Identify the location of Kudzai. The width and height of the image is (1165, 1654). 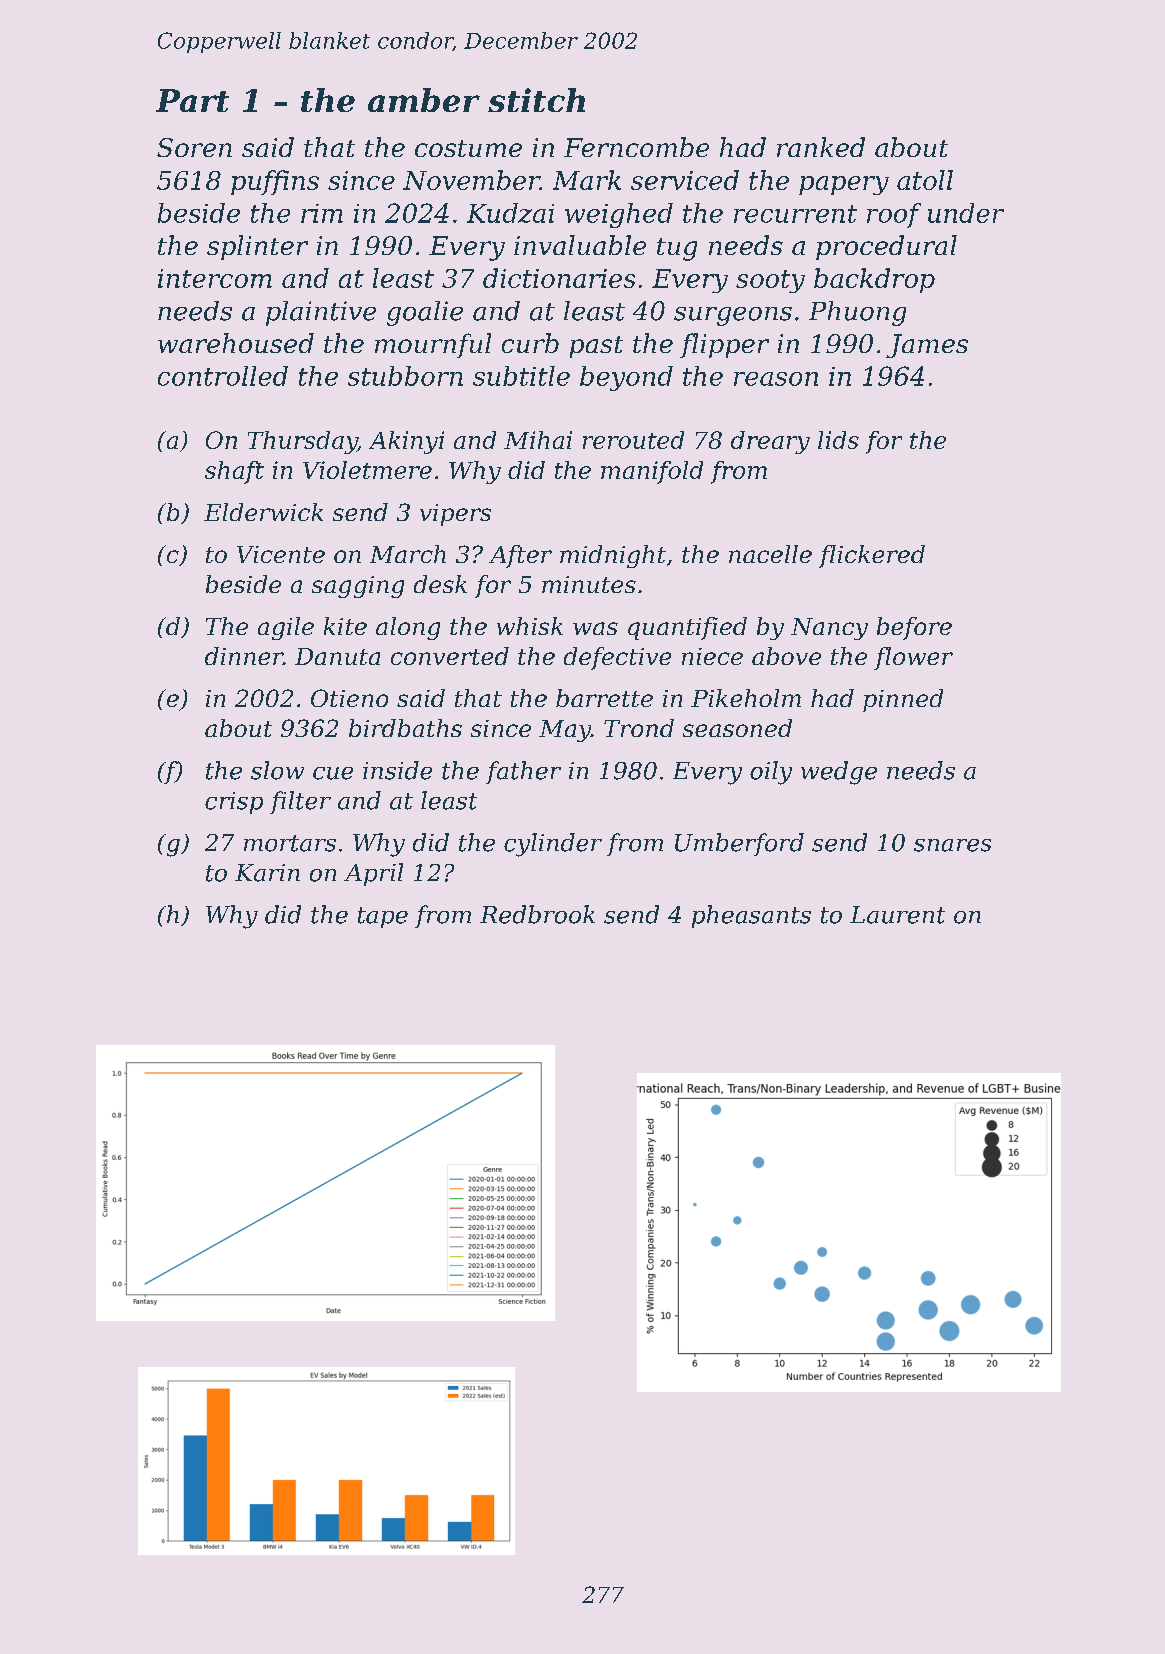
(510, 213).
